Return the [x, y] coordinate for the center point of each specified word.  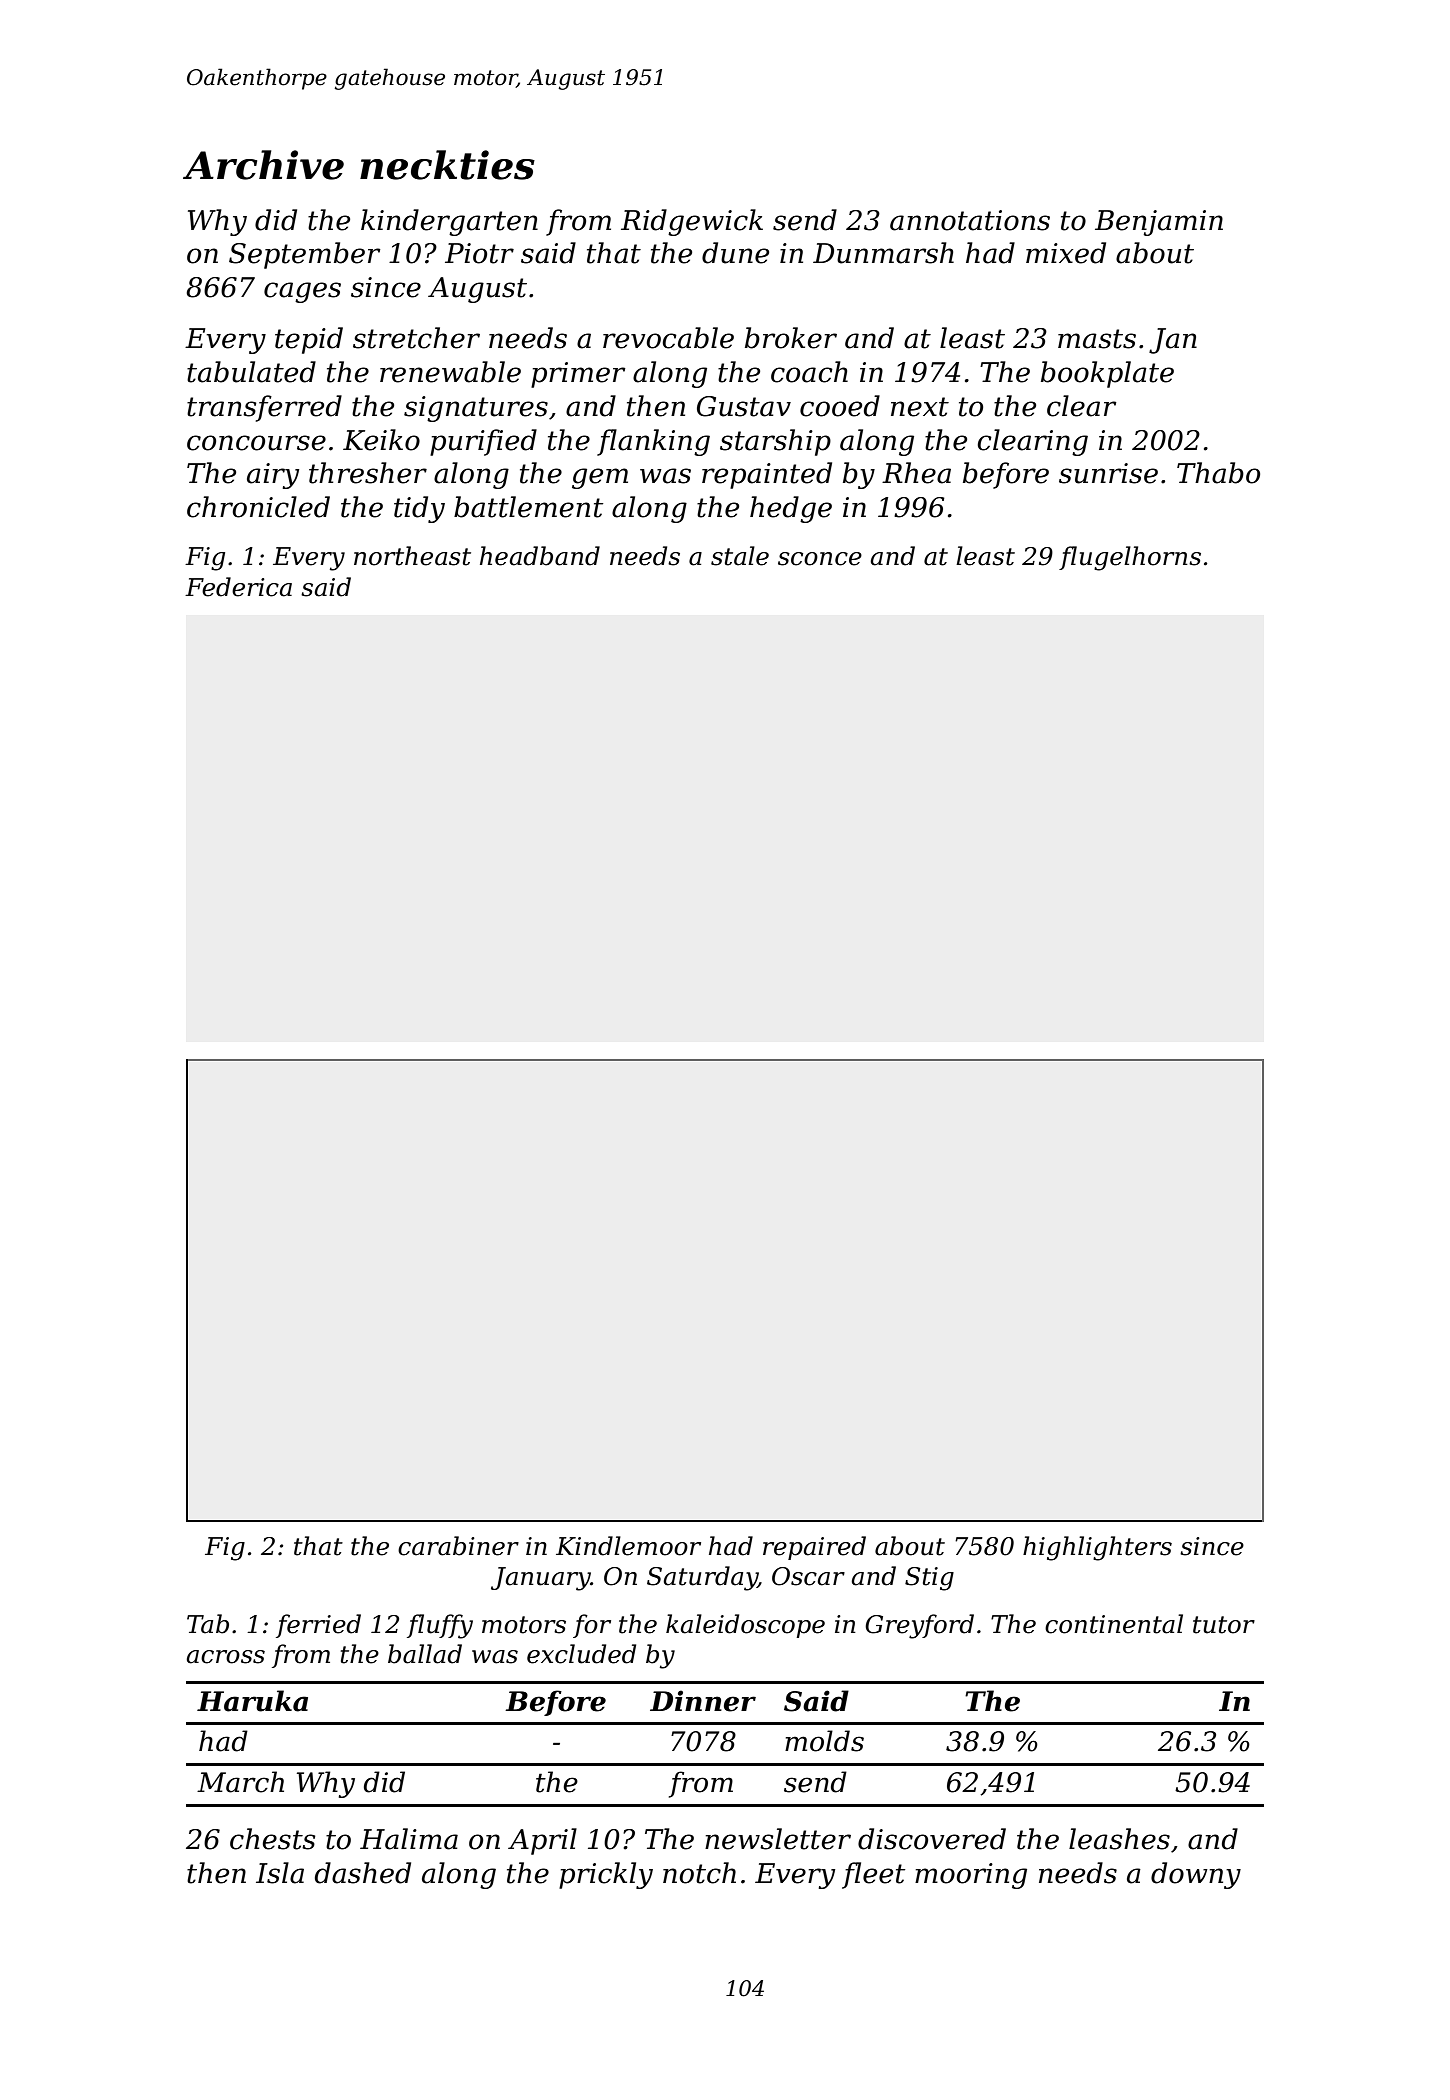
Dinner [703, 1701]
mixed [1066, 253]
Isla [280, 1873]
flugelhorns [1130, 558]
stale [740, 556]
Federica [238, 587]
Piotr [479, 253]
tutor [1224, 1625]
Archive [263, 165]
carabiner [458, 1546]
